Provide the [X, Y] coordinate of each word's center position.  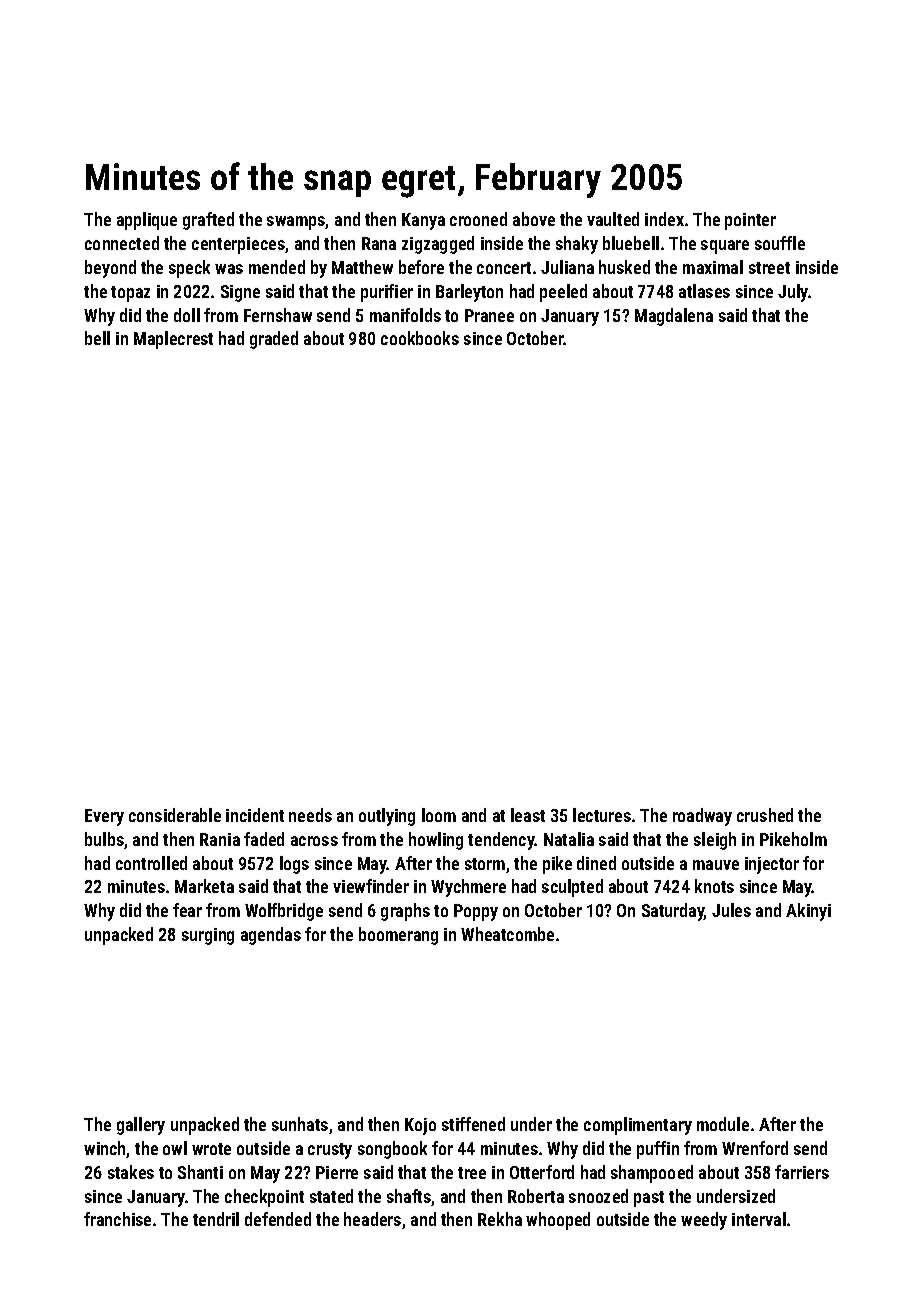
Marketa [204, 886]
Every [104, 817]
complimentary [638, 1126]
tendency [501, 841]
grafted [208, 221]
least [528, 815]
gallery [141, 1126]
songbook [392, 1150]
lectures [602, 815]
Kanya [423, 221]
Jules [731, 910]
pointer [750, 221]
